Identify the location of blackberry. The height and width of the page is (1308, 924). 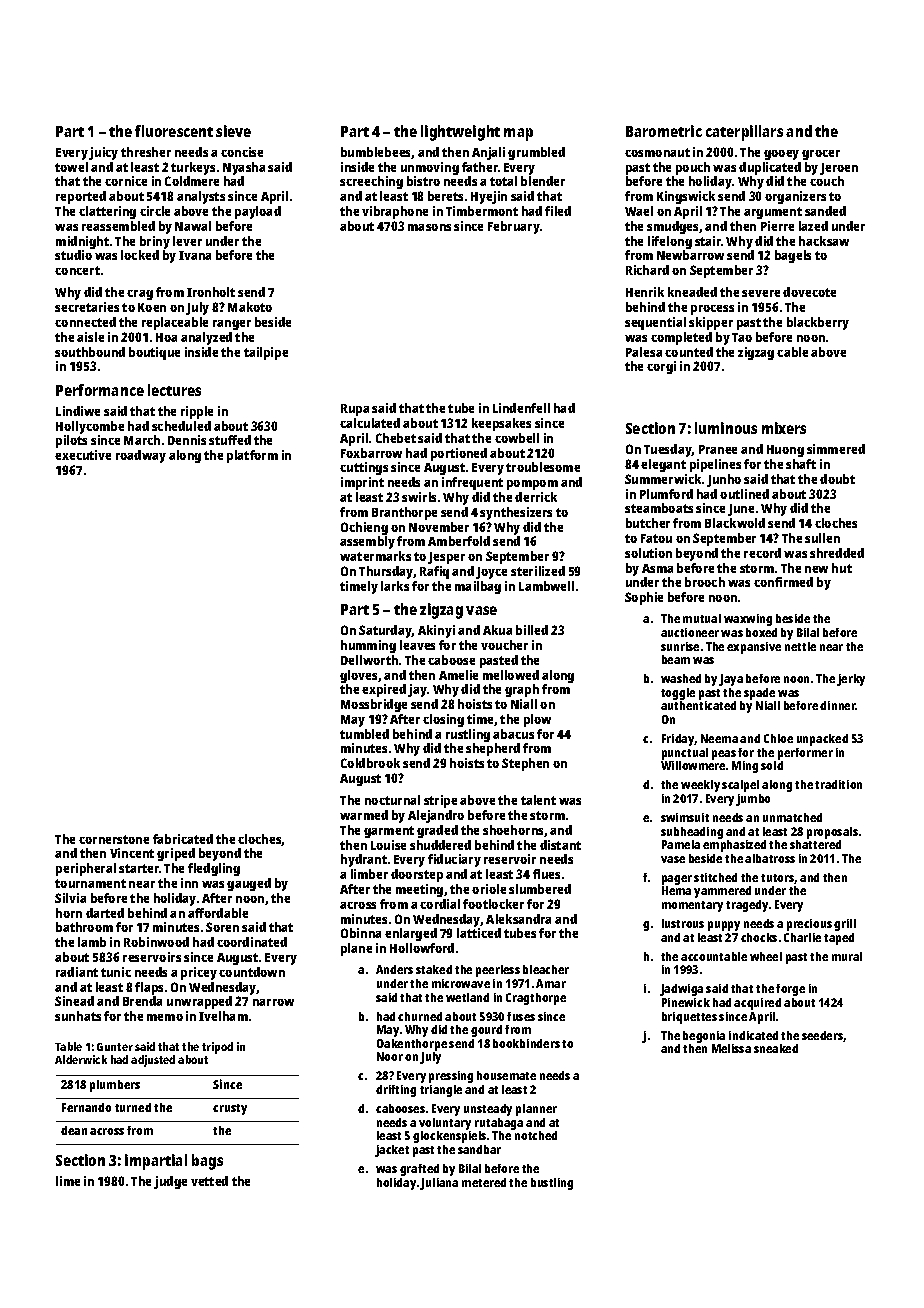
(818, 323).
